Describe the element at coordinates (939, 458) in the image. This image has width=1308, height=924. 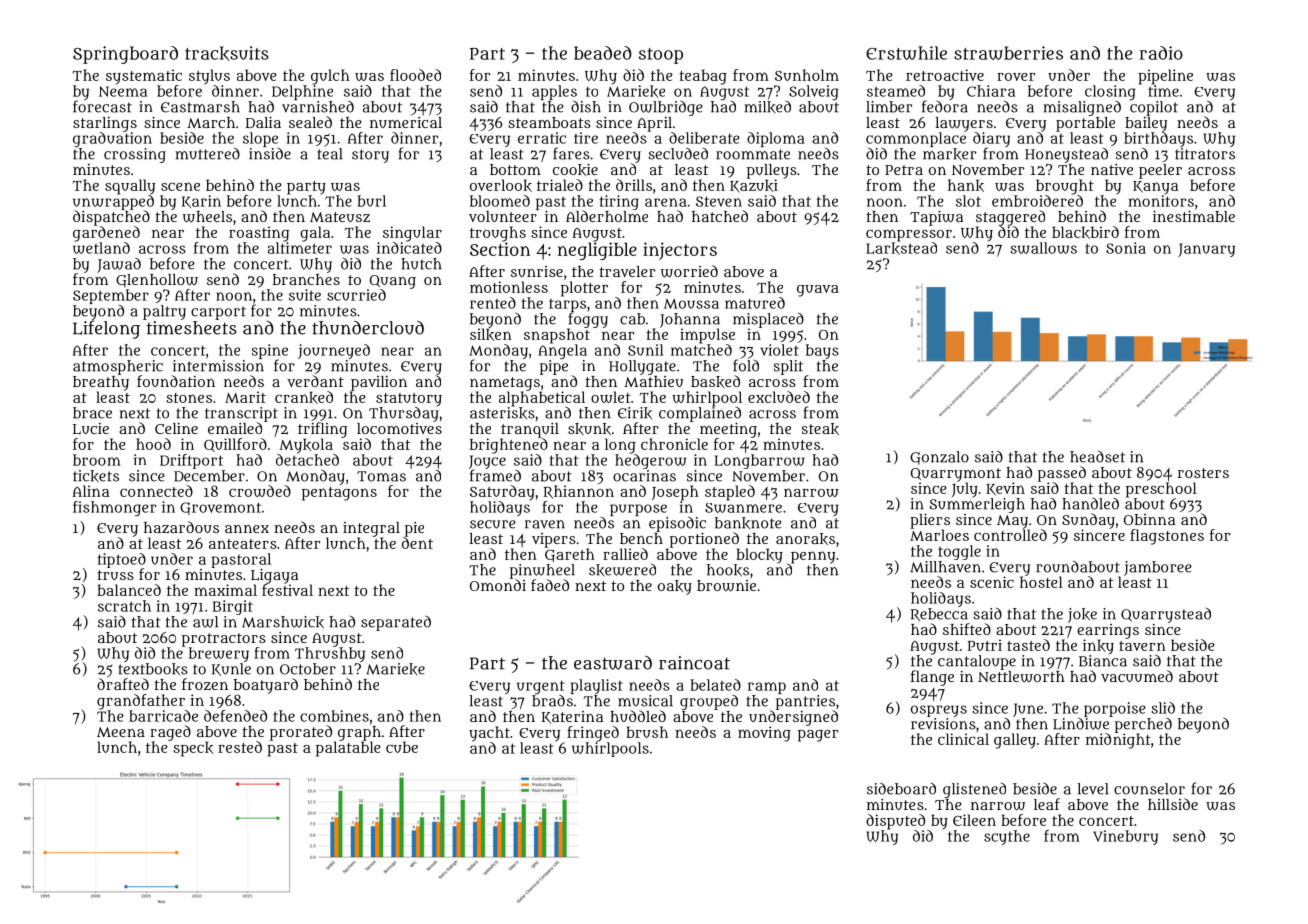
I see `Gonzalo` at that location.
